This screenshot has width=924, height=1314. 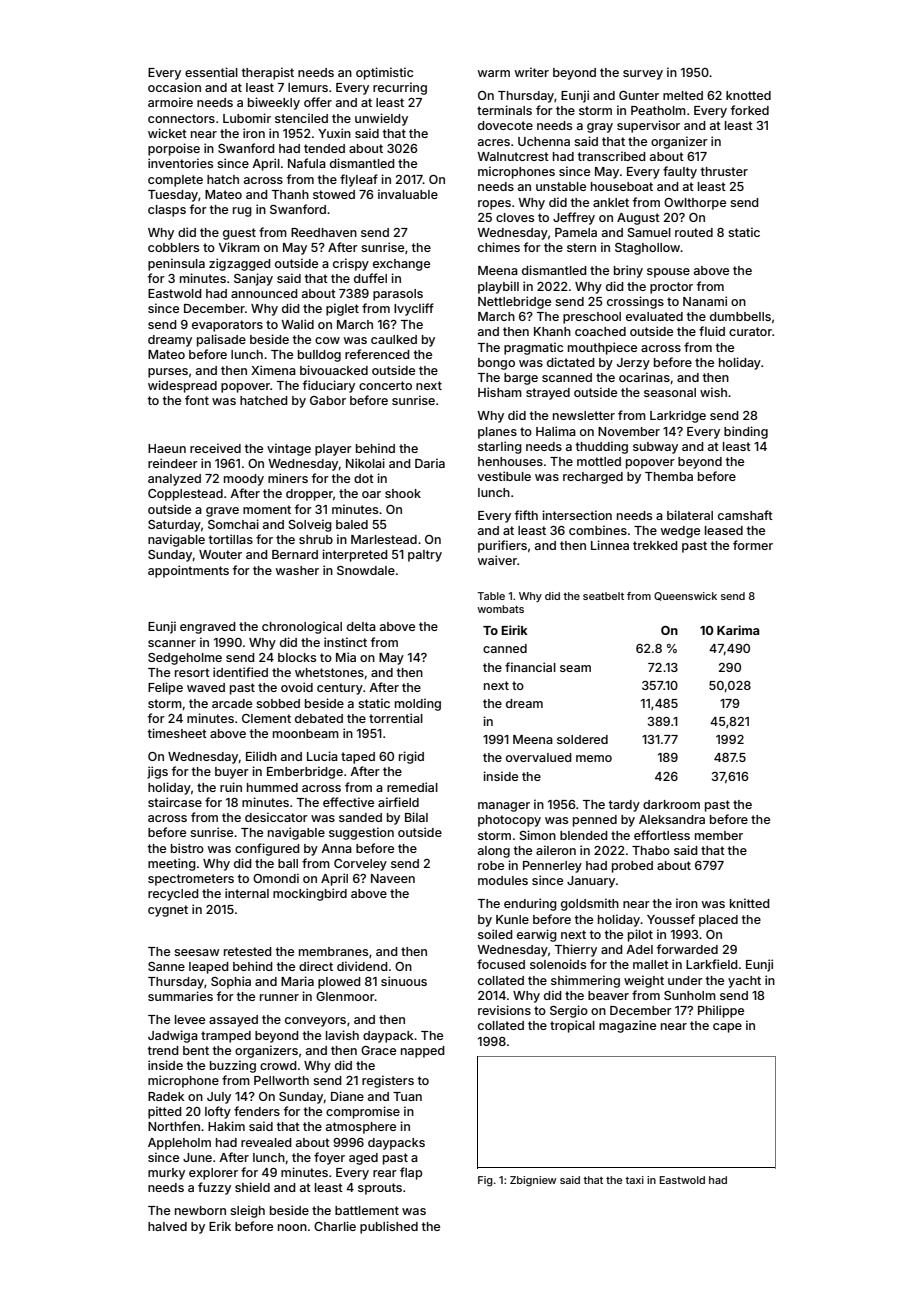 I want to click on Wouter, so click(x=220, y=554).
